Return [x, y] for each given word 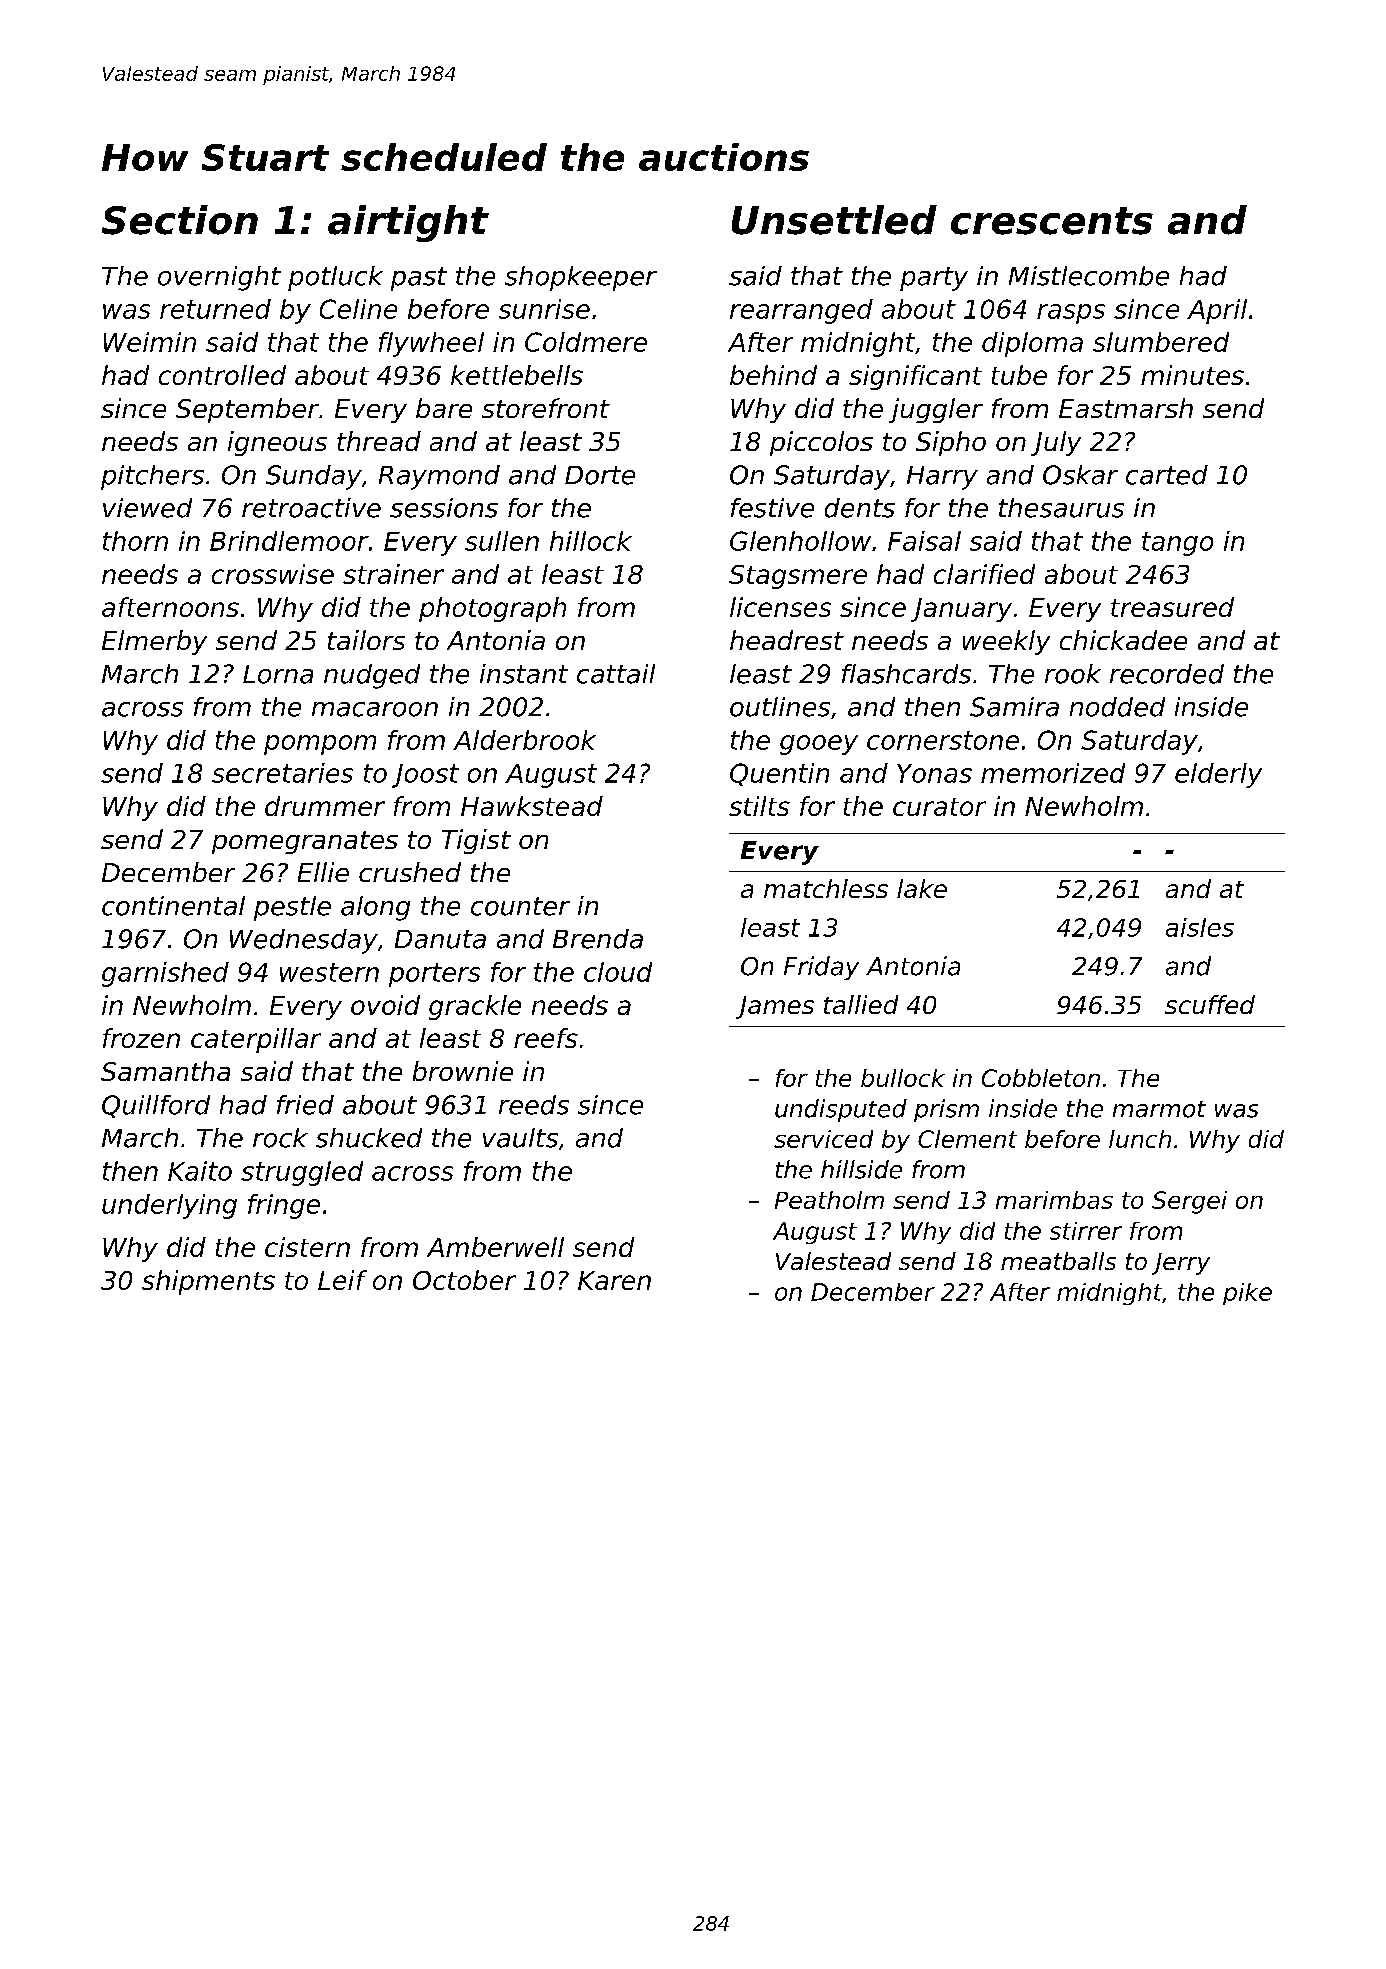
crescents [1052, 221]
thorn [135, 541]
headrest [787, 640]
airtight [408, 223]
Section [180, 220]
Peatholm [829, 1200]
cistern [307, 1247]
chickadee [1123, 640]
